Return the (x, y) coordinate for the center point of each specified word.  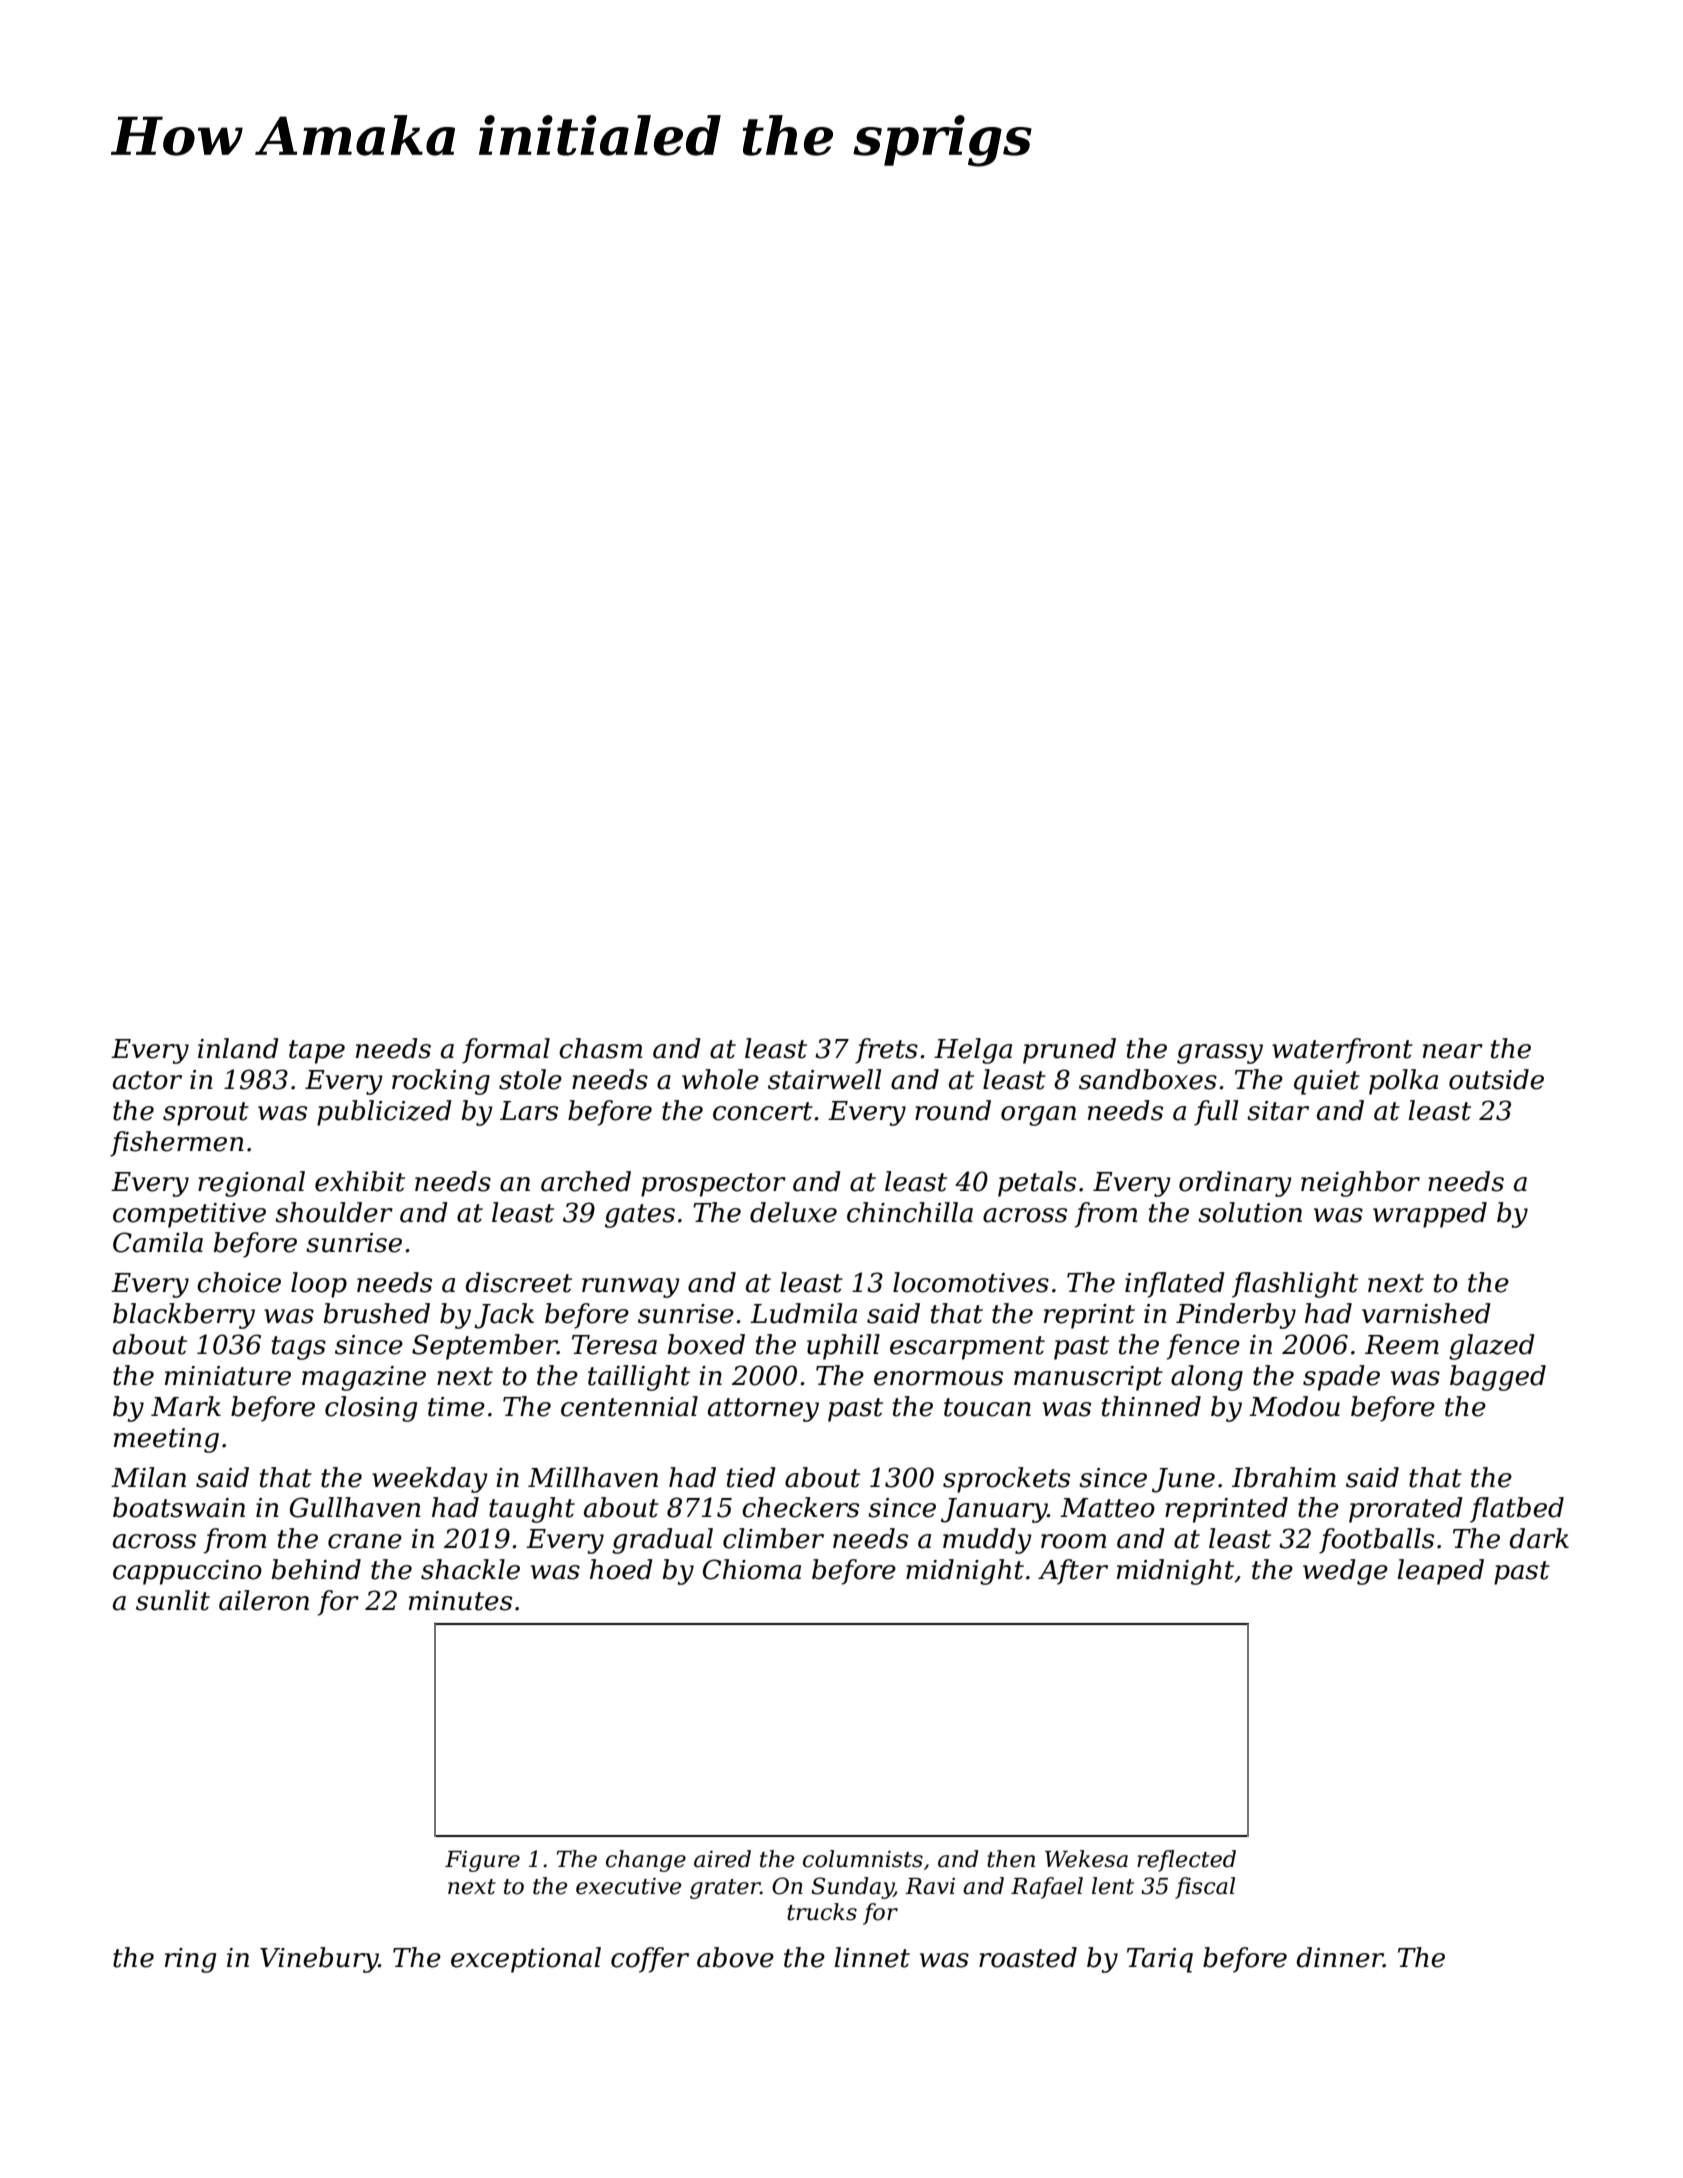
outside (1496, 1079)
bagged (1498, 1378)
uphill (843, 1347)
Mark (186, 1406)
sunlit (173, 1600)
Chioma (752, 1569)
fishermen (177, 1144)
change (646, 1861)
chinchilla (910, 1212)
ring (190, 1960)
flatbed (1517, 1510)
